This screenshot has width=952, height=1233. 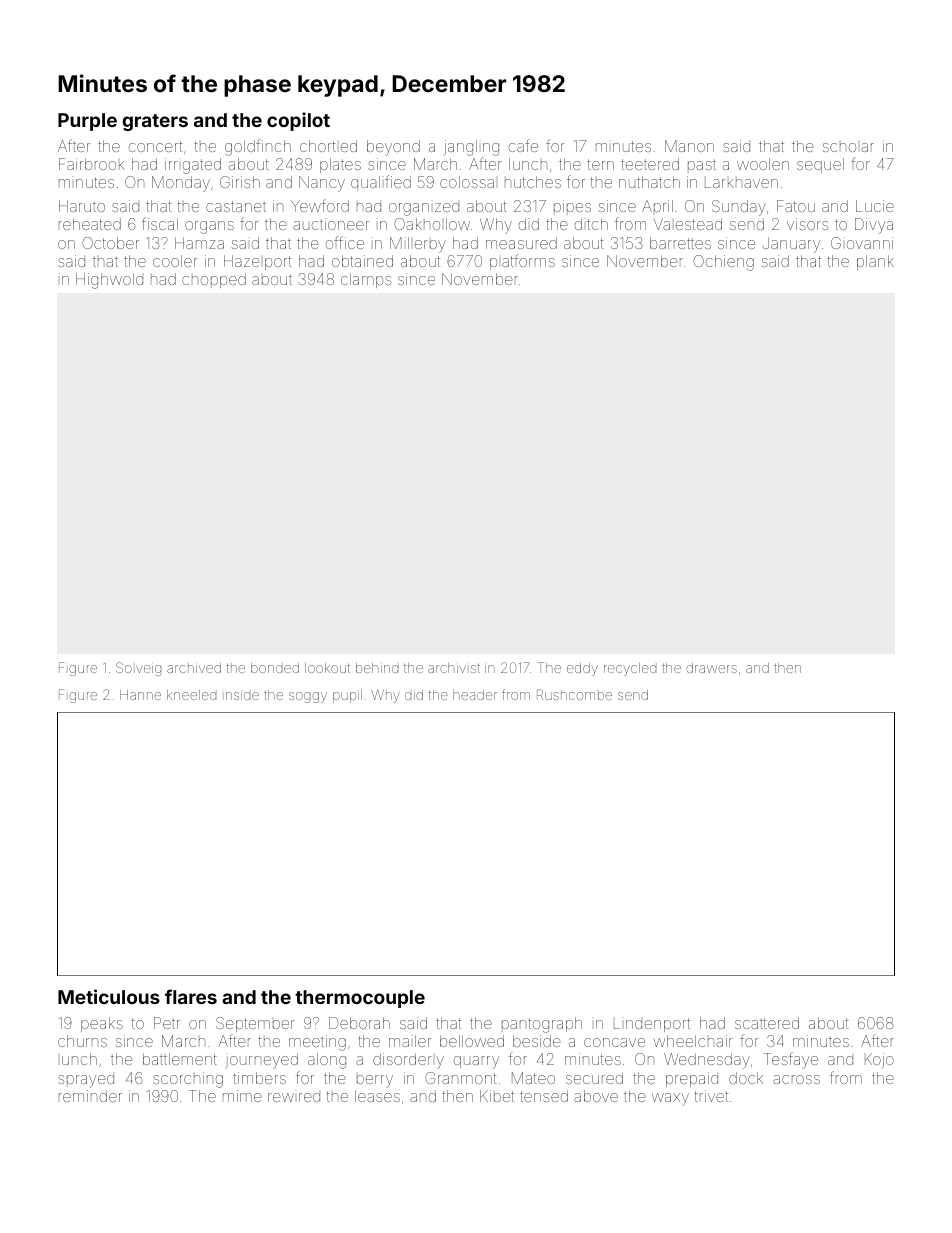 What do you see at coordinates (767, 1023) in the screenshot?
I see `scattered` at bounding box center [767, 1023].
